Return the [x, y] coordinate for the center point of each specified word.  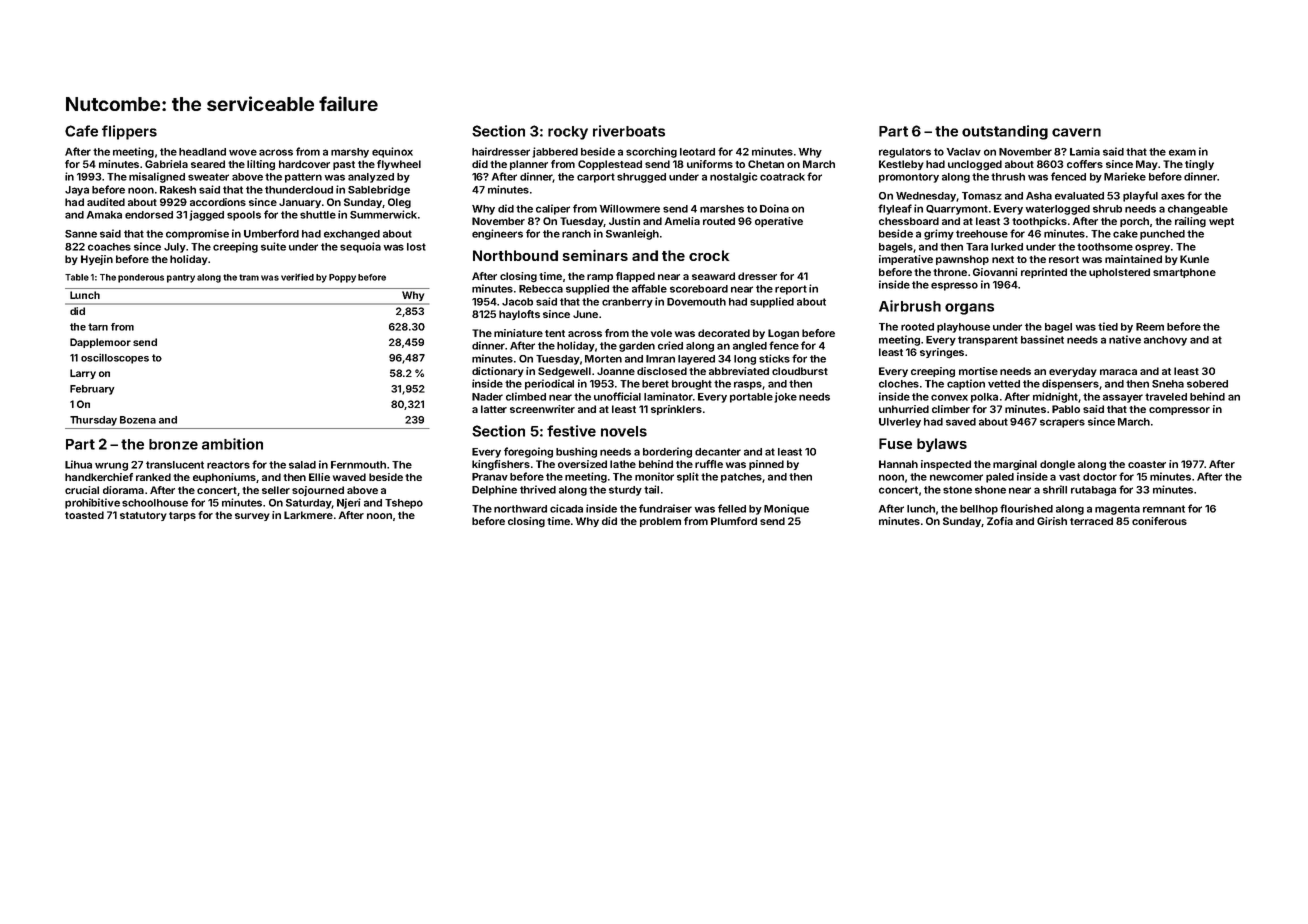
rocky [568, 133]
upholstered [1119, 273]
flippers [129, 132]
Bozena [138, 420]
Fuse [895, 443]
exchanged [352, 235]
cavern [1076, 132]
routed [719, 221]
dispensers [1070, 384]
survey [252, 517]
